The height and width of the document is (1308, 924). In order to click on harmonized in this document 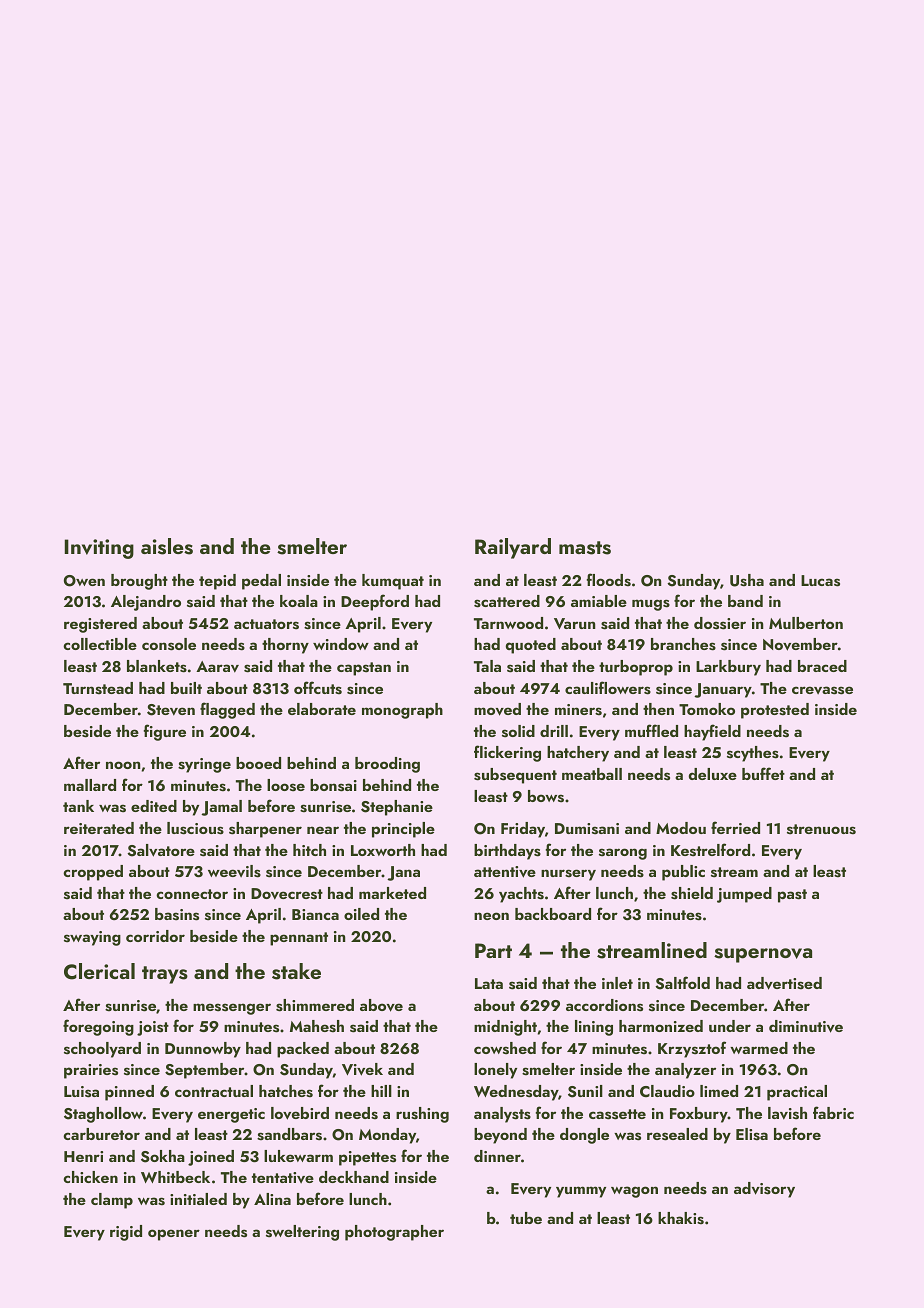, I will do `click(661, 1026)`.
